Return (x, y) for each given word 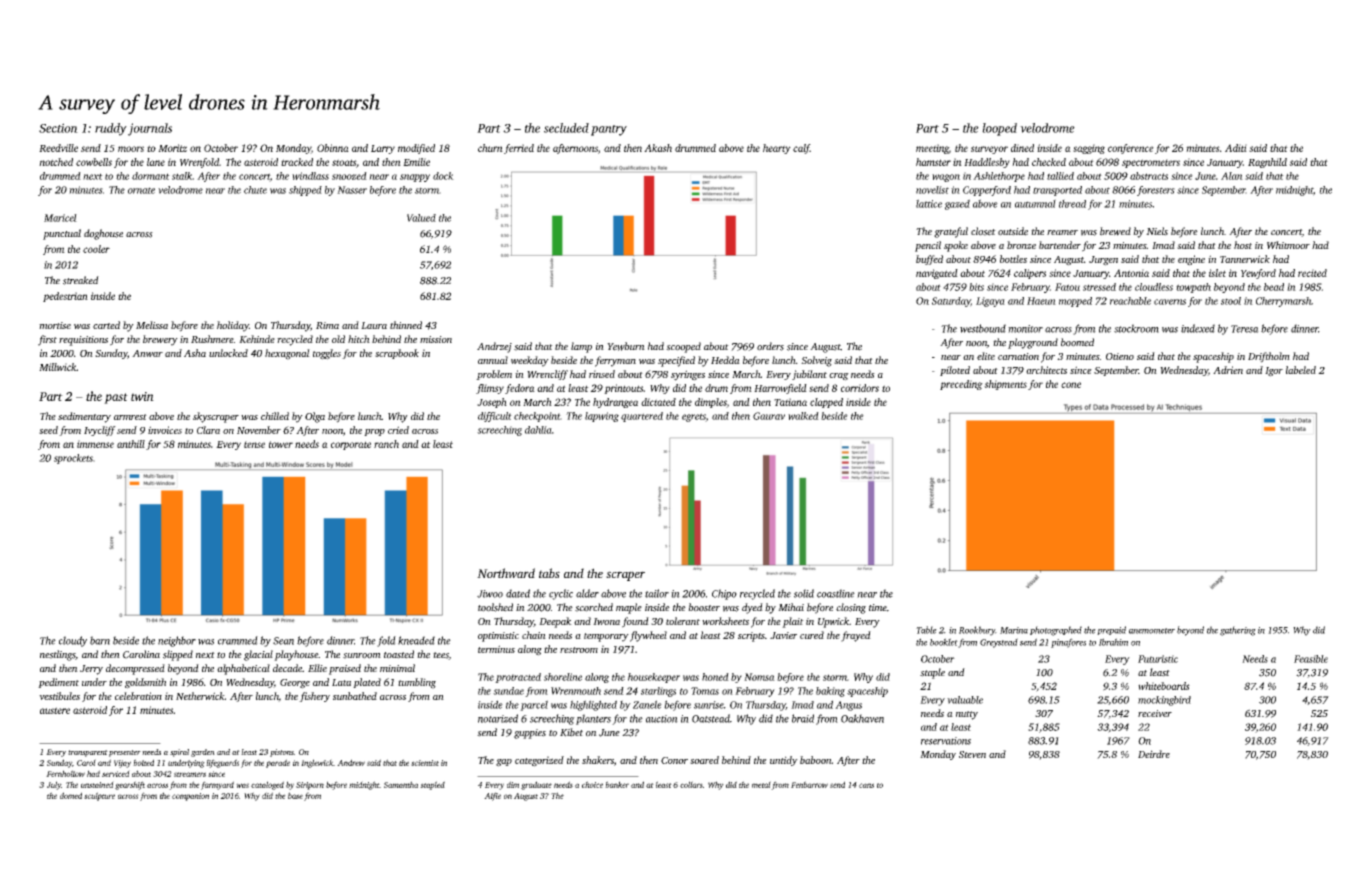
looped (999, 129)
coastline (836, 593)
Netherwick (200, 696)
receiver (1155, 713)
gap (504, 763)
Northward (506, 573)
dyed (752, 608)
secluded (566, 128)
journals (150, 129)
